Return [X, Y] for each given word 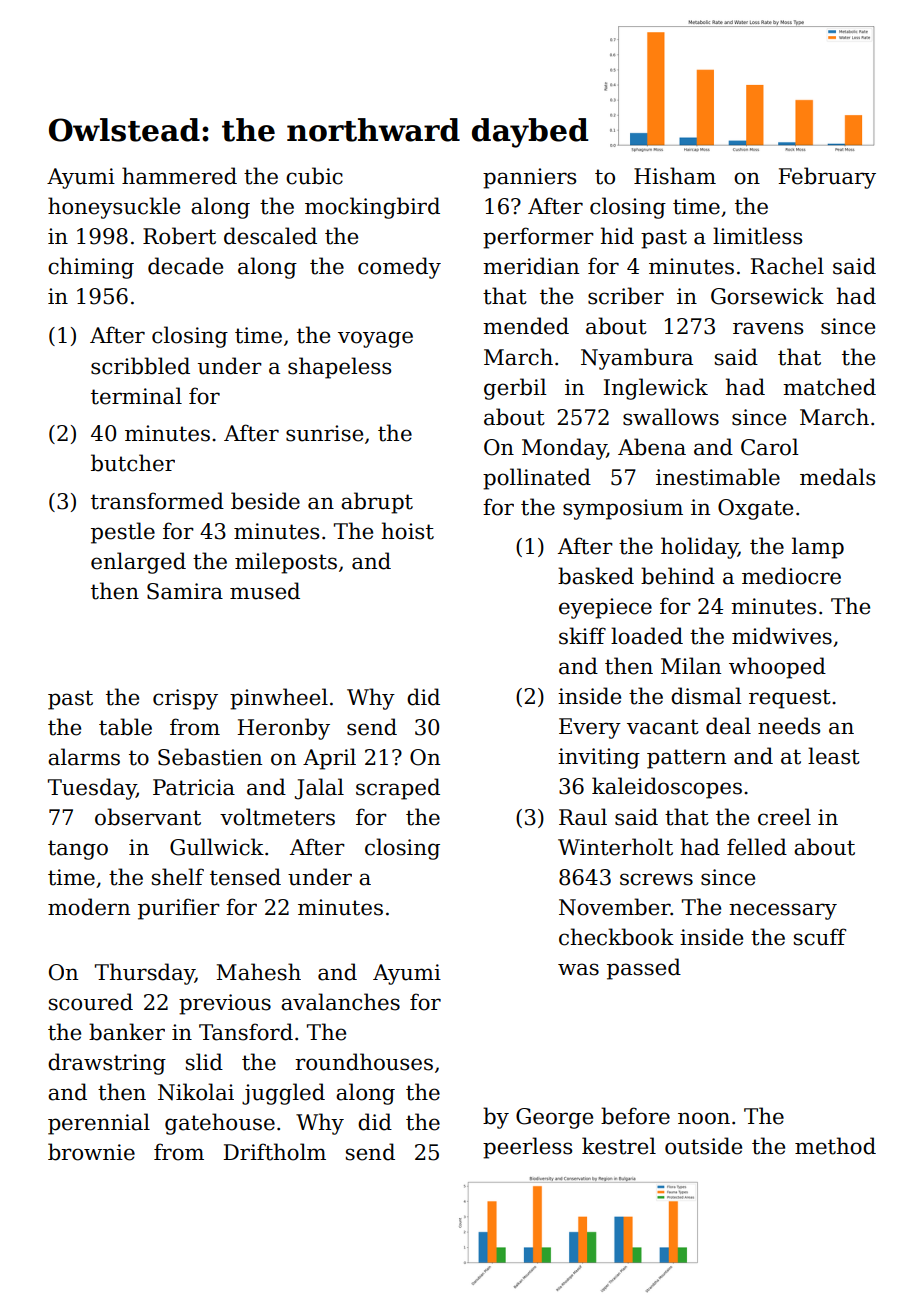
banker [127, 1032]
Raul [583, 817]
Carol [770, 447]
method [835, 1146]
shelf [178, 877]
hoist [408, 531]
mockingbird [372, 208]
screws [656, 879]
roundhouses [364, 1062]
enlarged [138, 563]
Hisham [675, 176]
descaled [270, 236]
